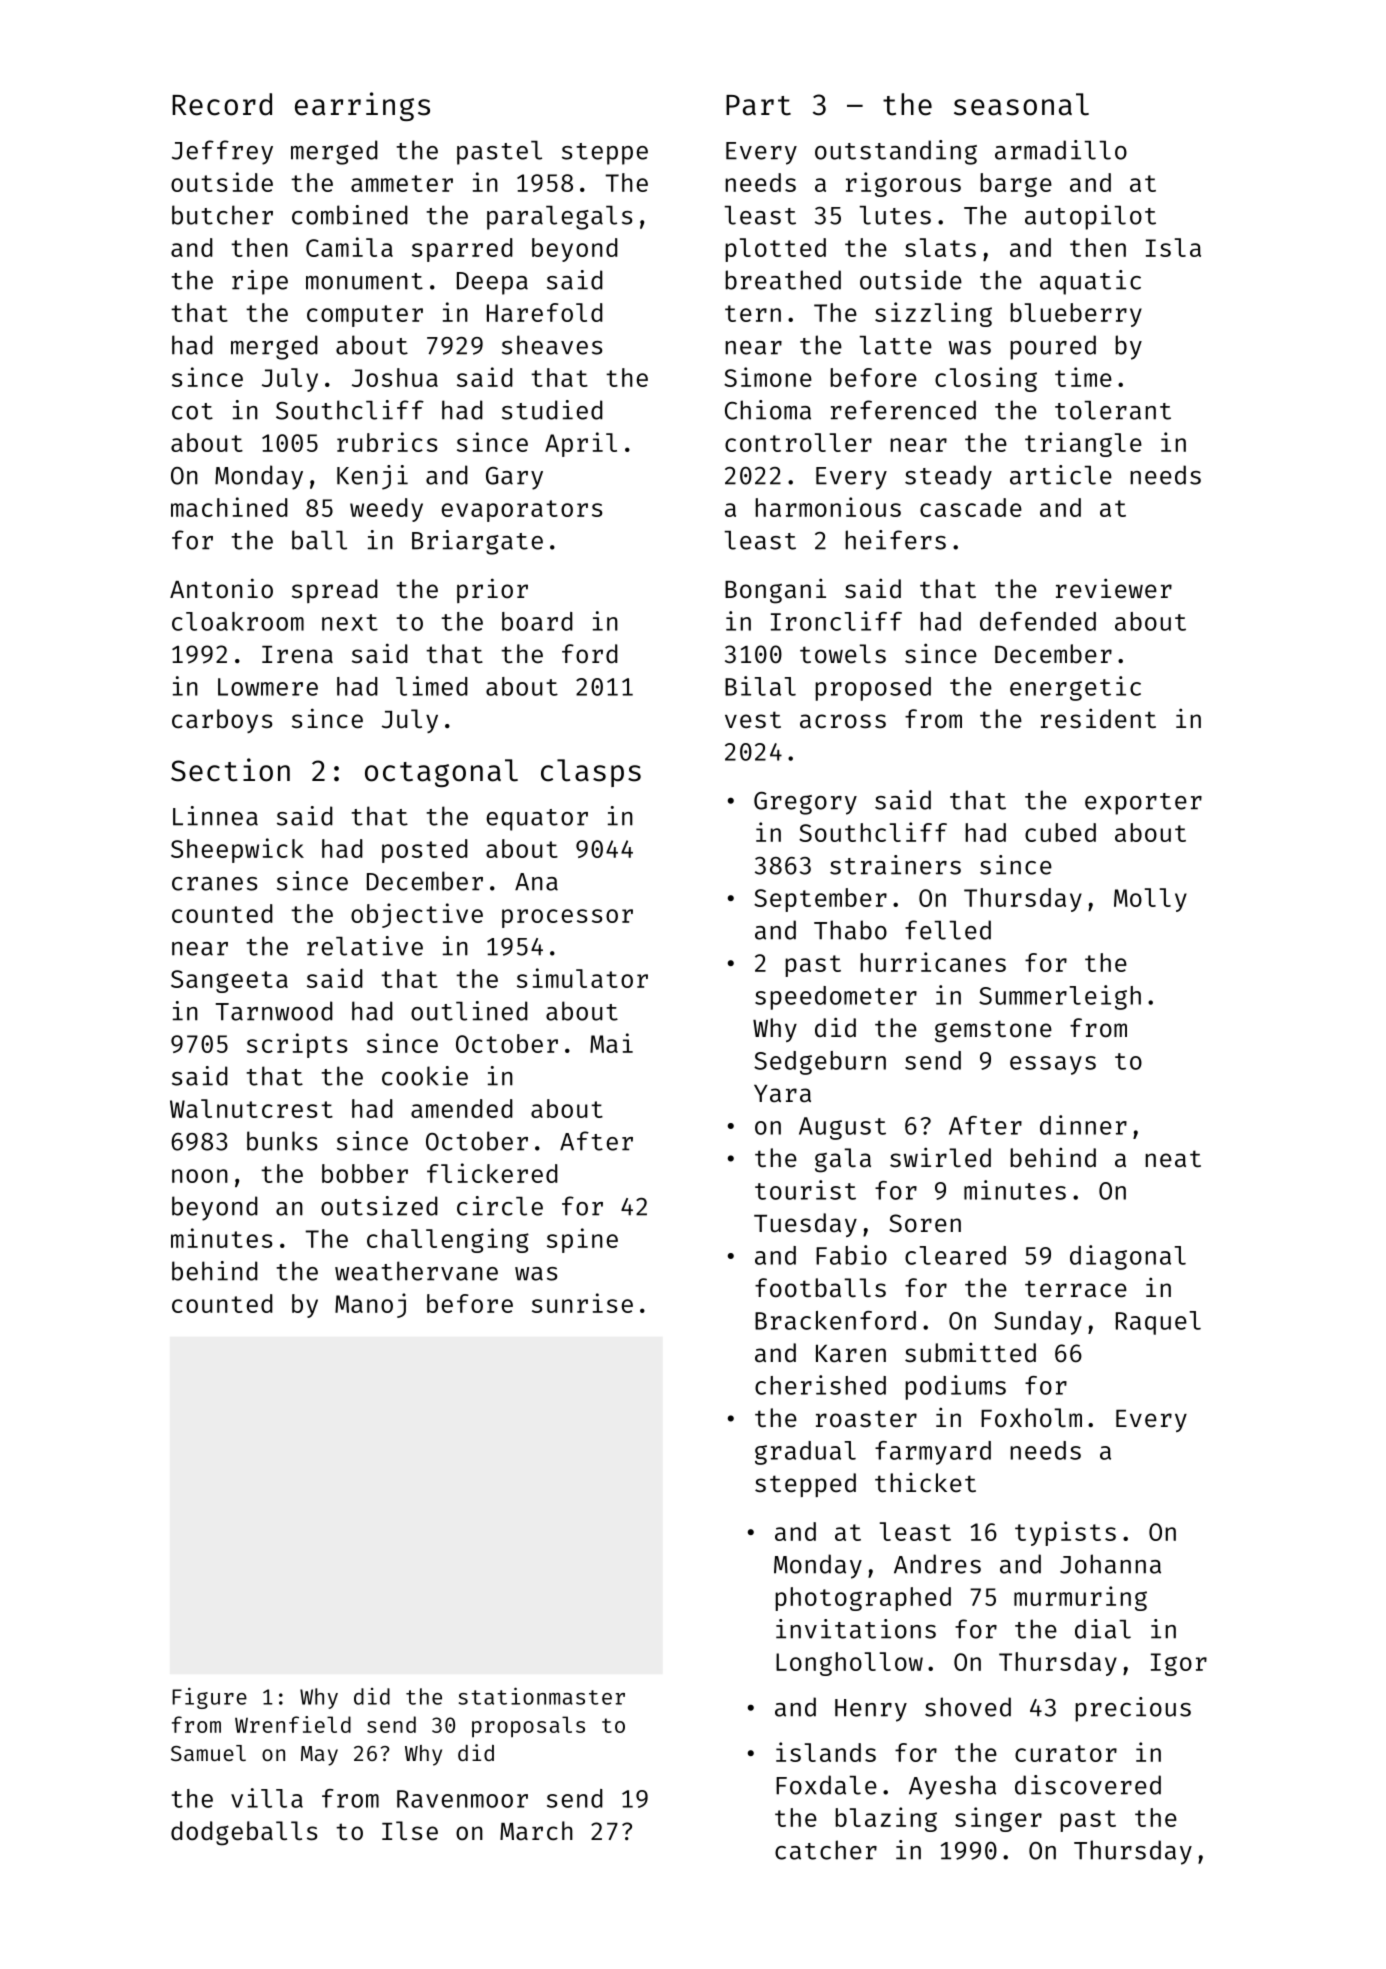 The height and width of the screenshot is (1969, 1386). What do you see at coordinates (758, 105) in the screenshot?
I see `Part` at bounding box center [758, 105].
